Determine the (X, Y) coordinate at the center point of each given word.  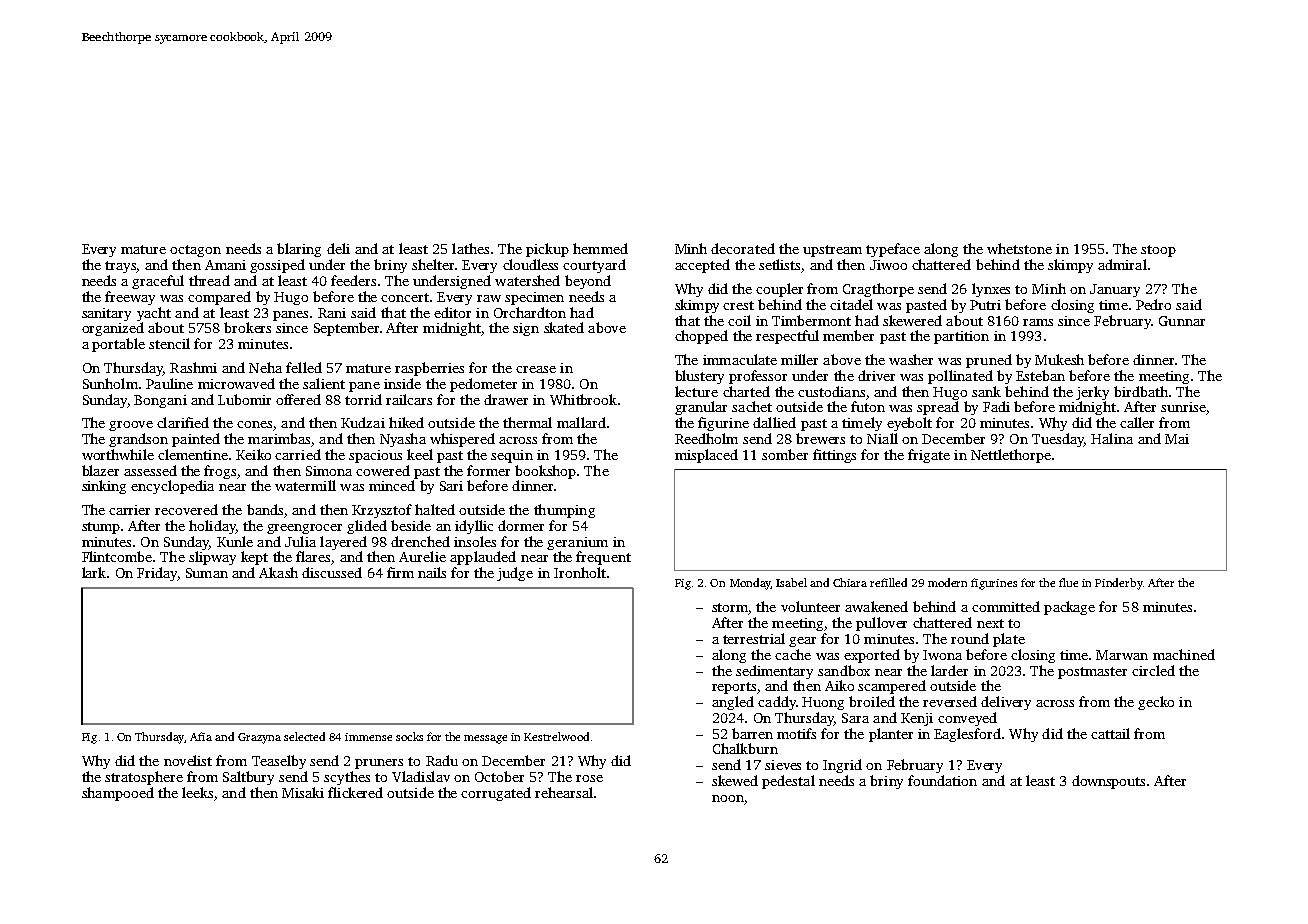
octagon (195, 251)
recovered (186, 509)
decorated (743, 248)
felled (304, 367)
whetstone (1019, 248)
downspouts (1108, 782)
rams (1038, 322)
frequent (603, 558)
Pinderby (1119, 584)
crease (536, 369)
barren (752, 733)
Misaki (303, 792)
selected (304, 736)
